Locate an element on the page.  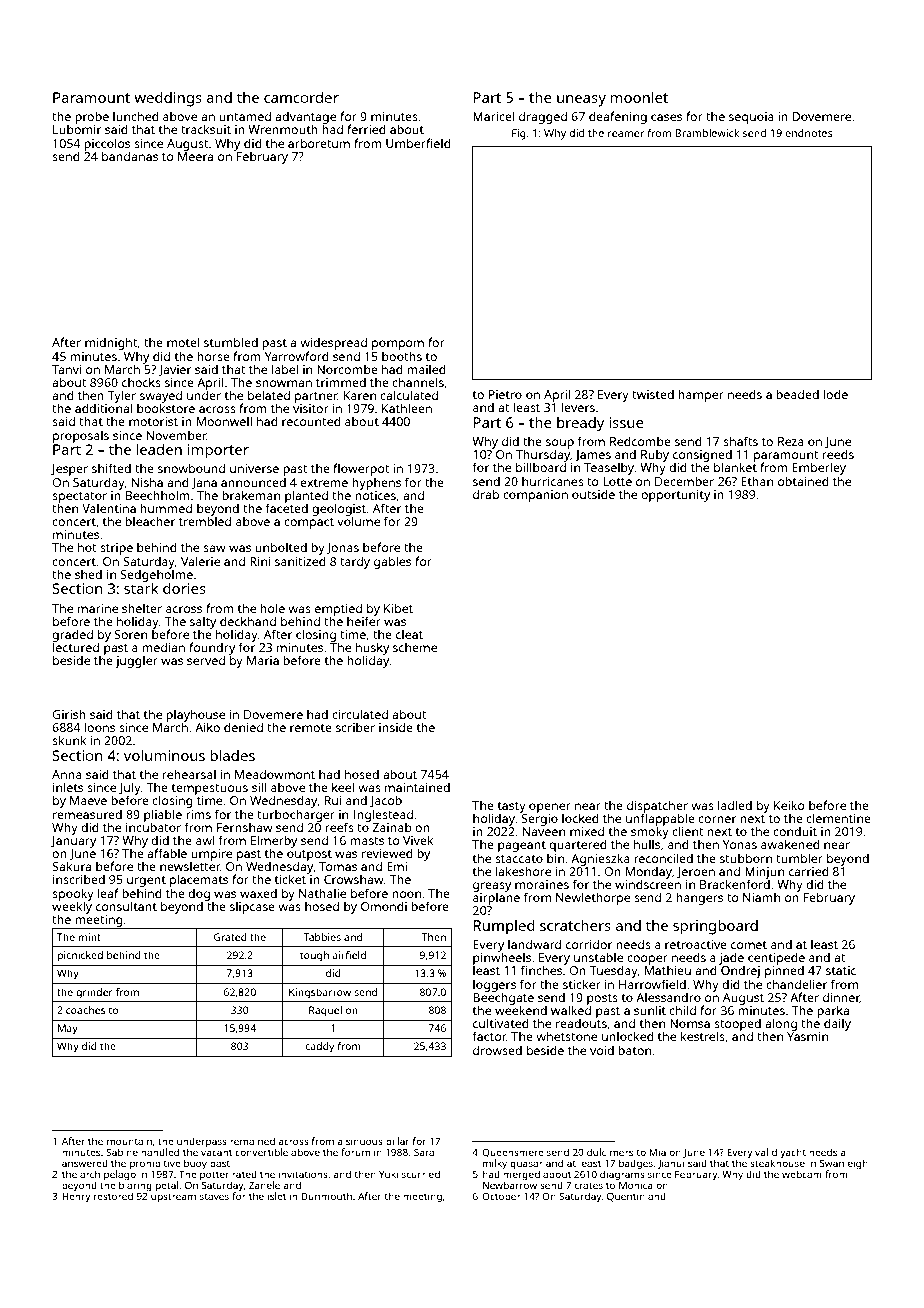
static is located at coordinates (841, 970).
